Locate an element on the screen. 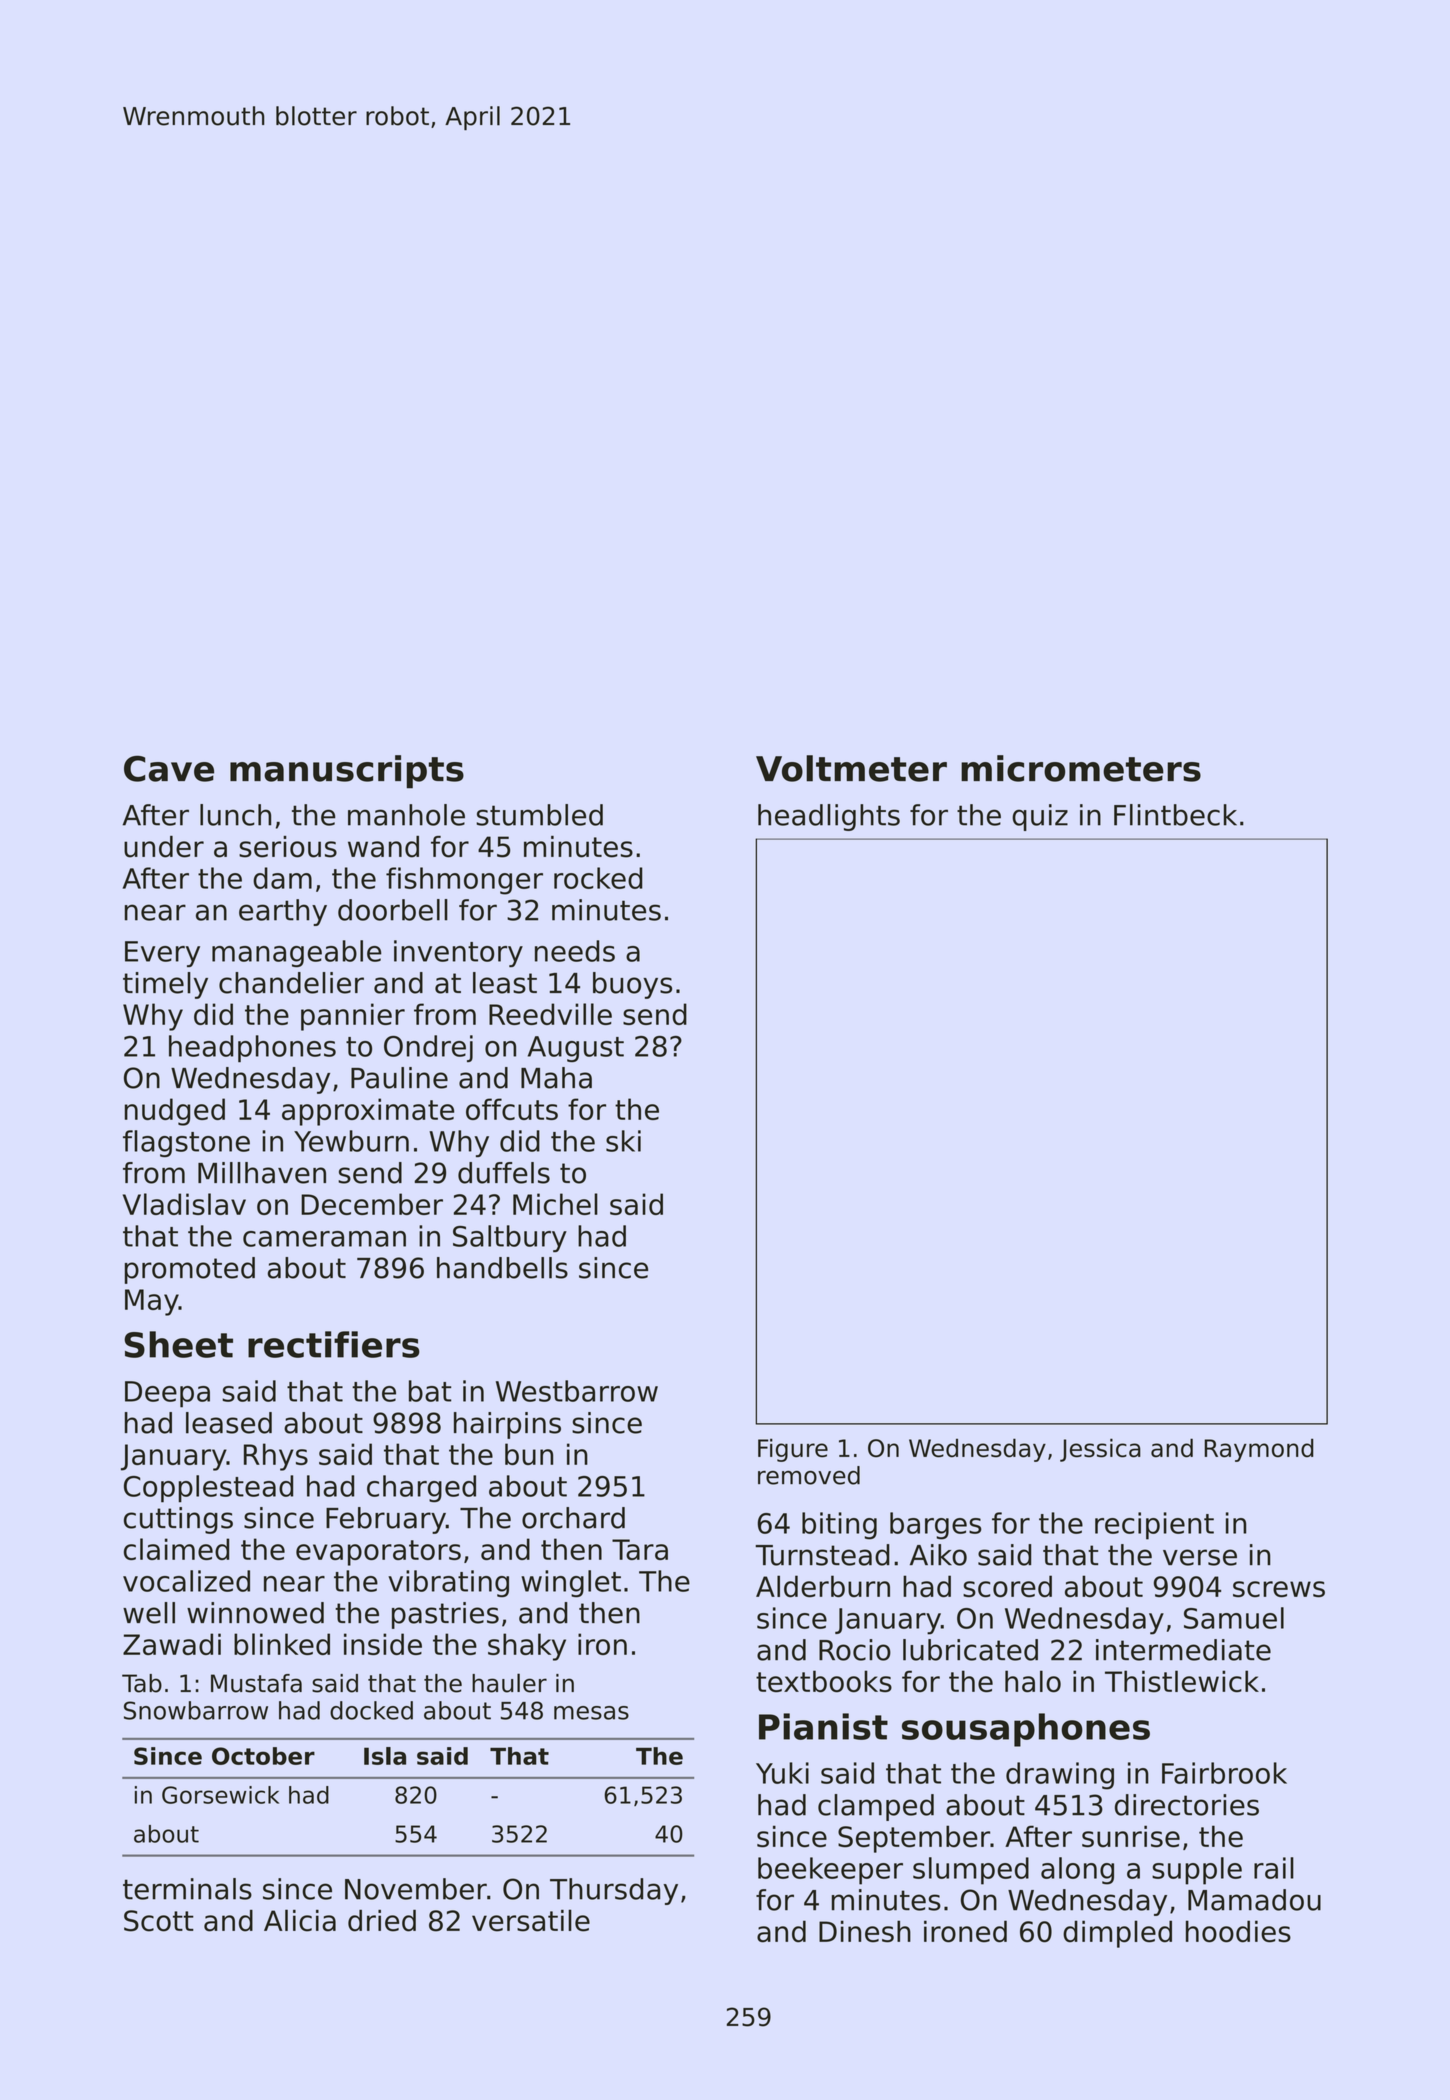 The image size is (1450, 2100). Scott is located at coordinates (159, 1921).
